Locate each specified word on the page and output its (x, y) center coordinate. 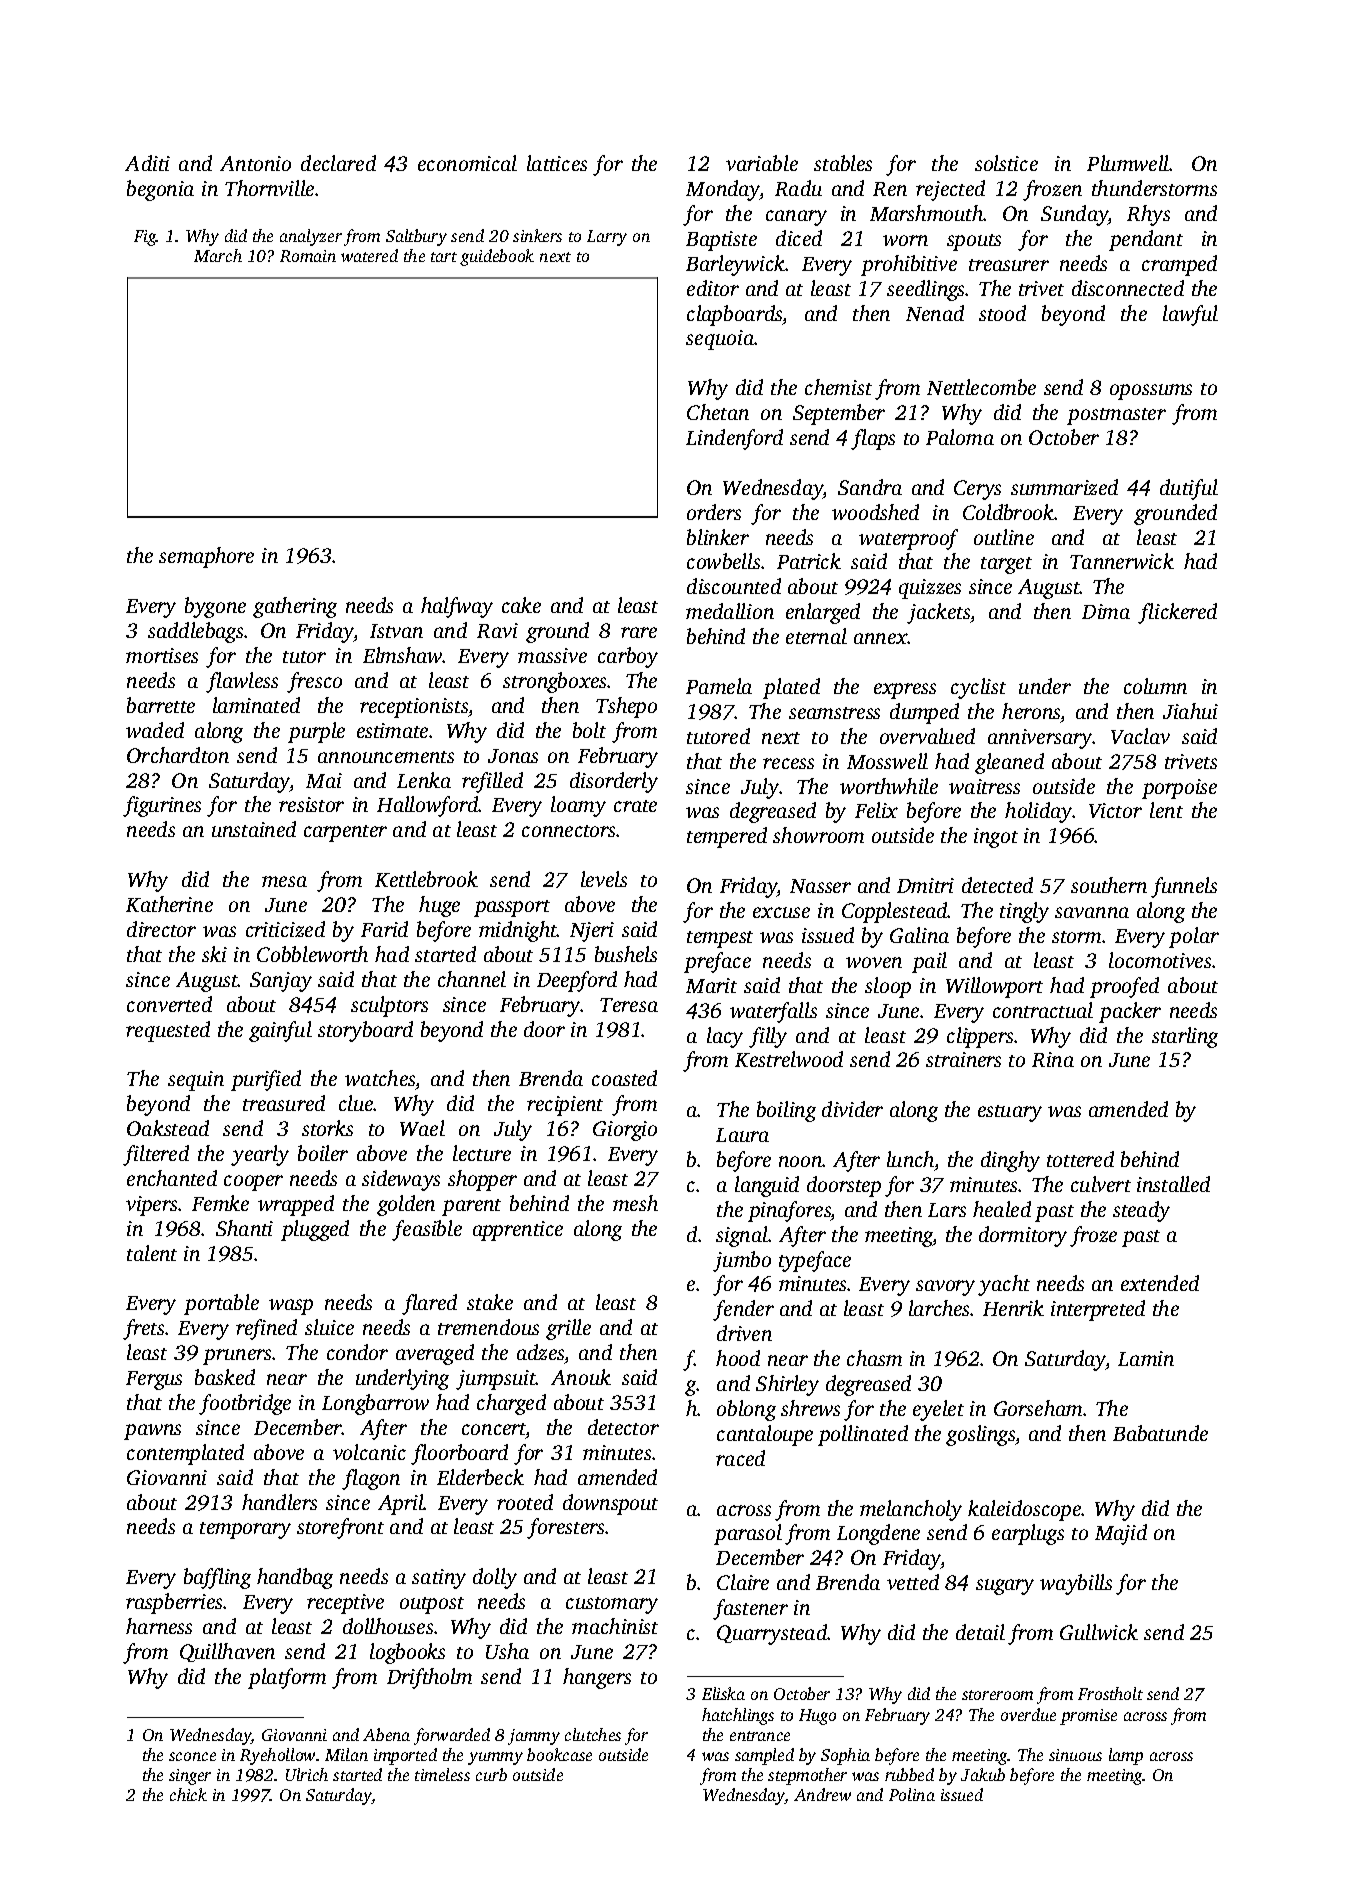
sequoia (720, 340)
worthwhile (889, 786)
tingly (1024, 912)
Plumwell (1128, 163)
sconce (192, 1756)
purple (316, 732)
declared (338, 163)
